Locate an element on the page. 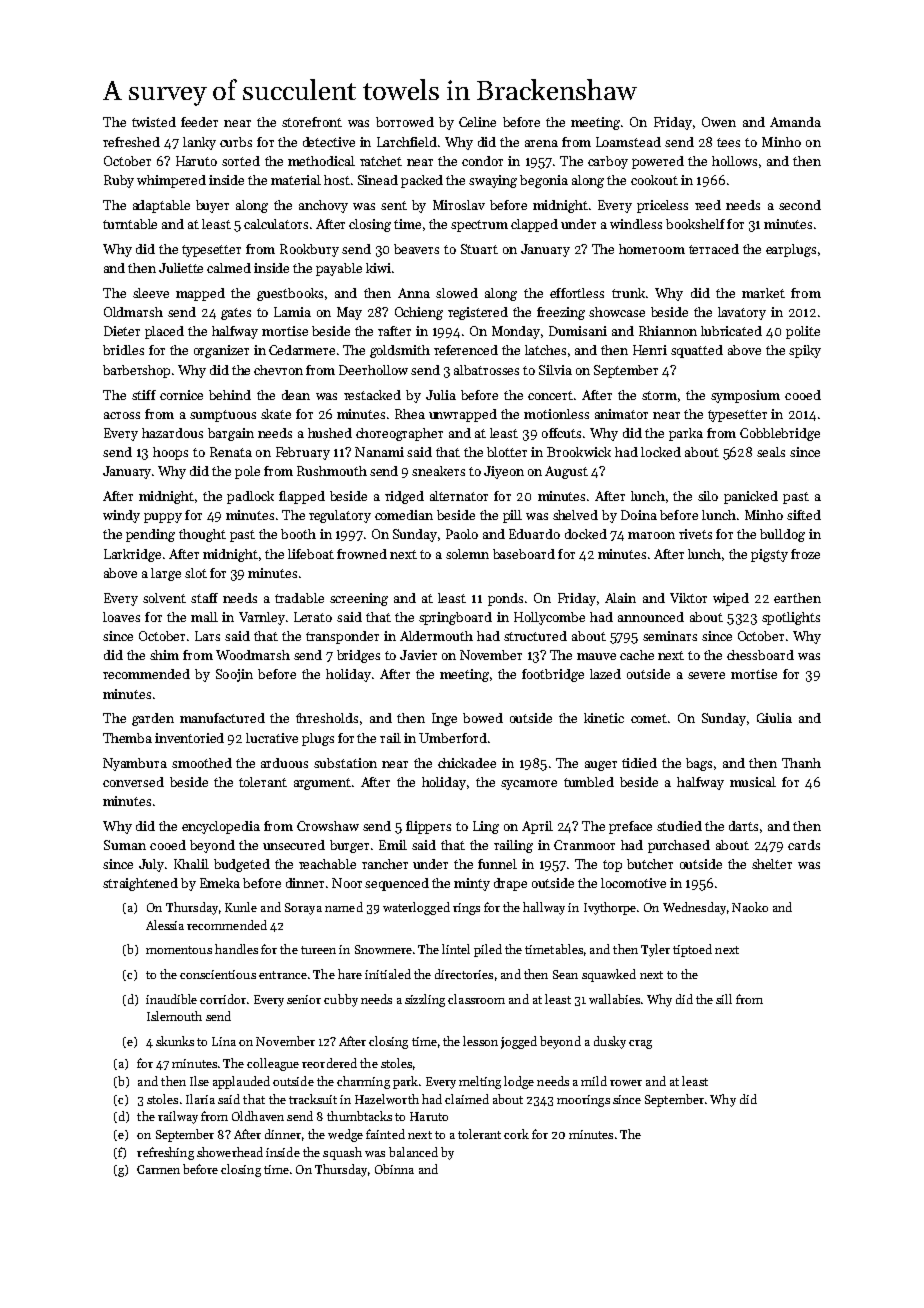 This image has height=1308, width=924. thumbtacks is located at coordinates (359, 1116).
